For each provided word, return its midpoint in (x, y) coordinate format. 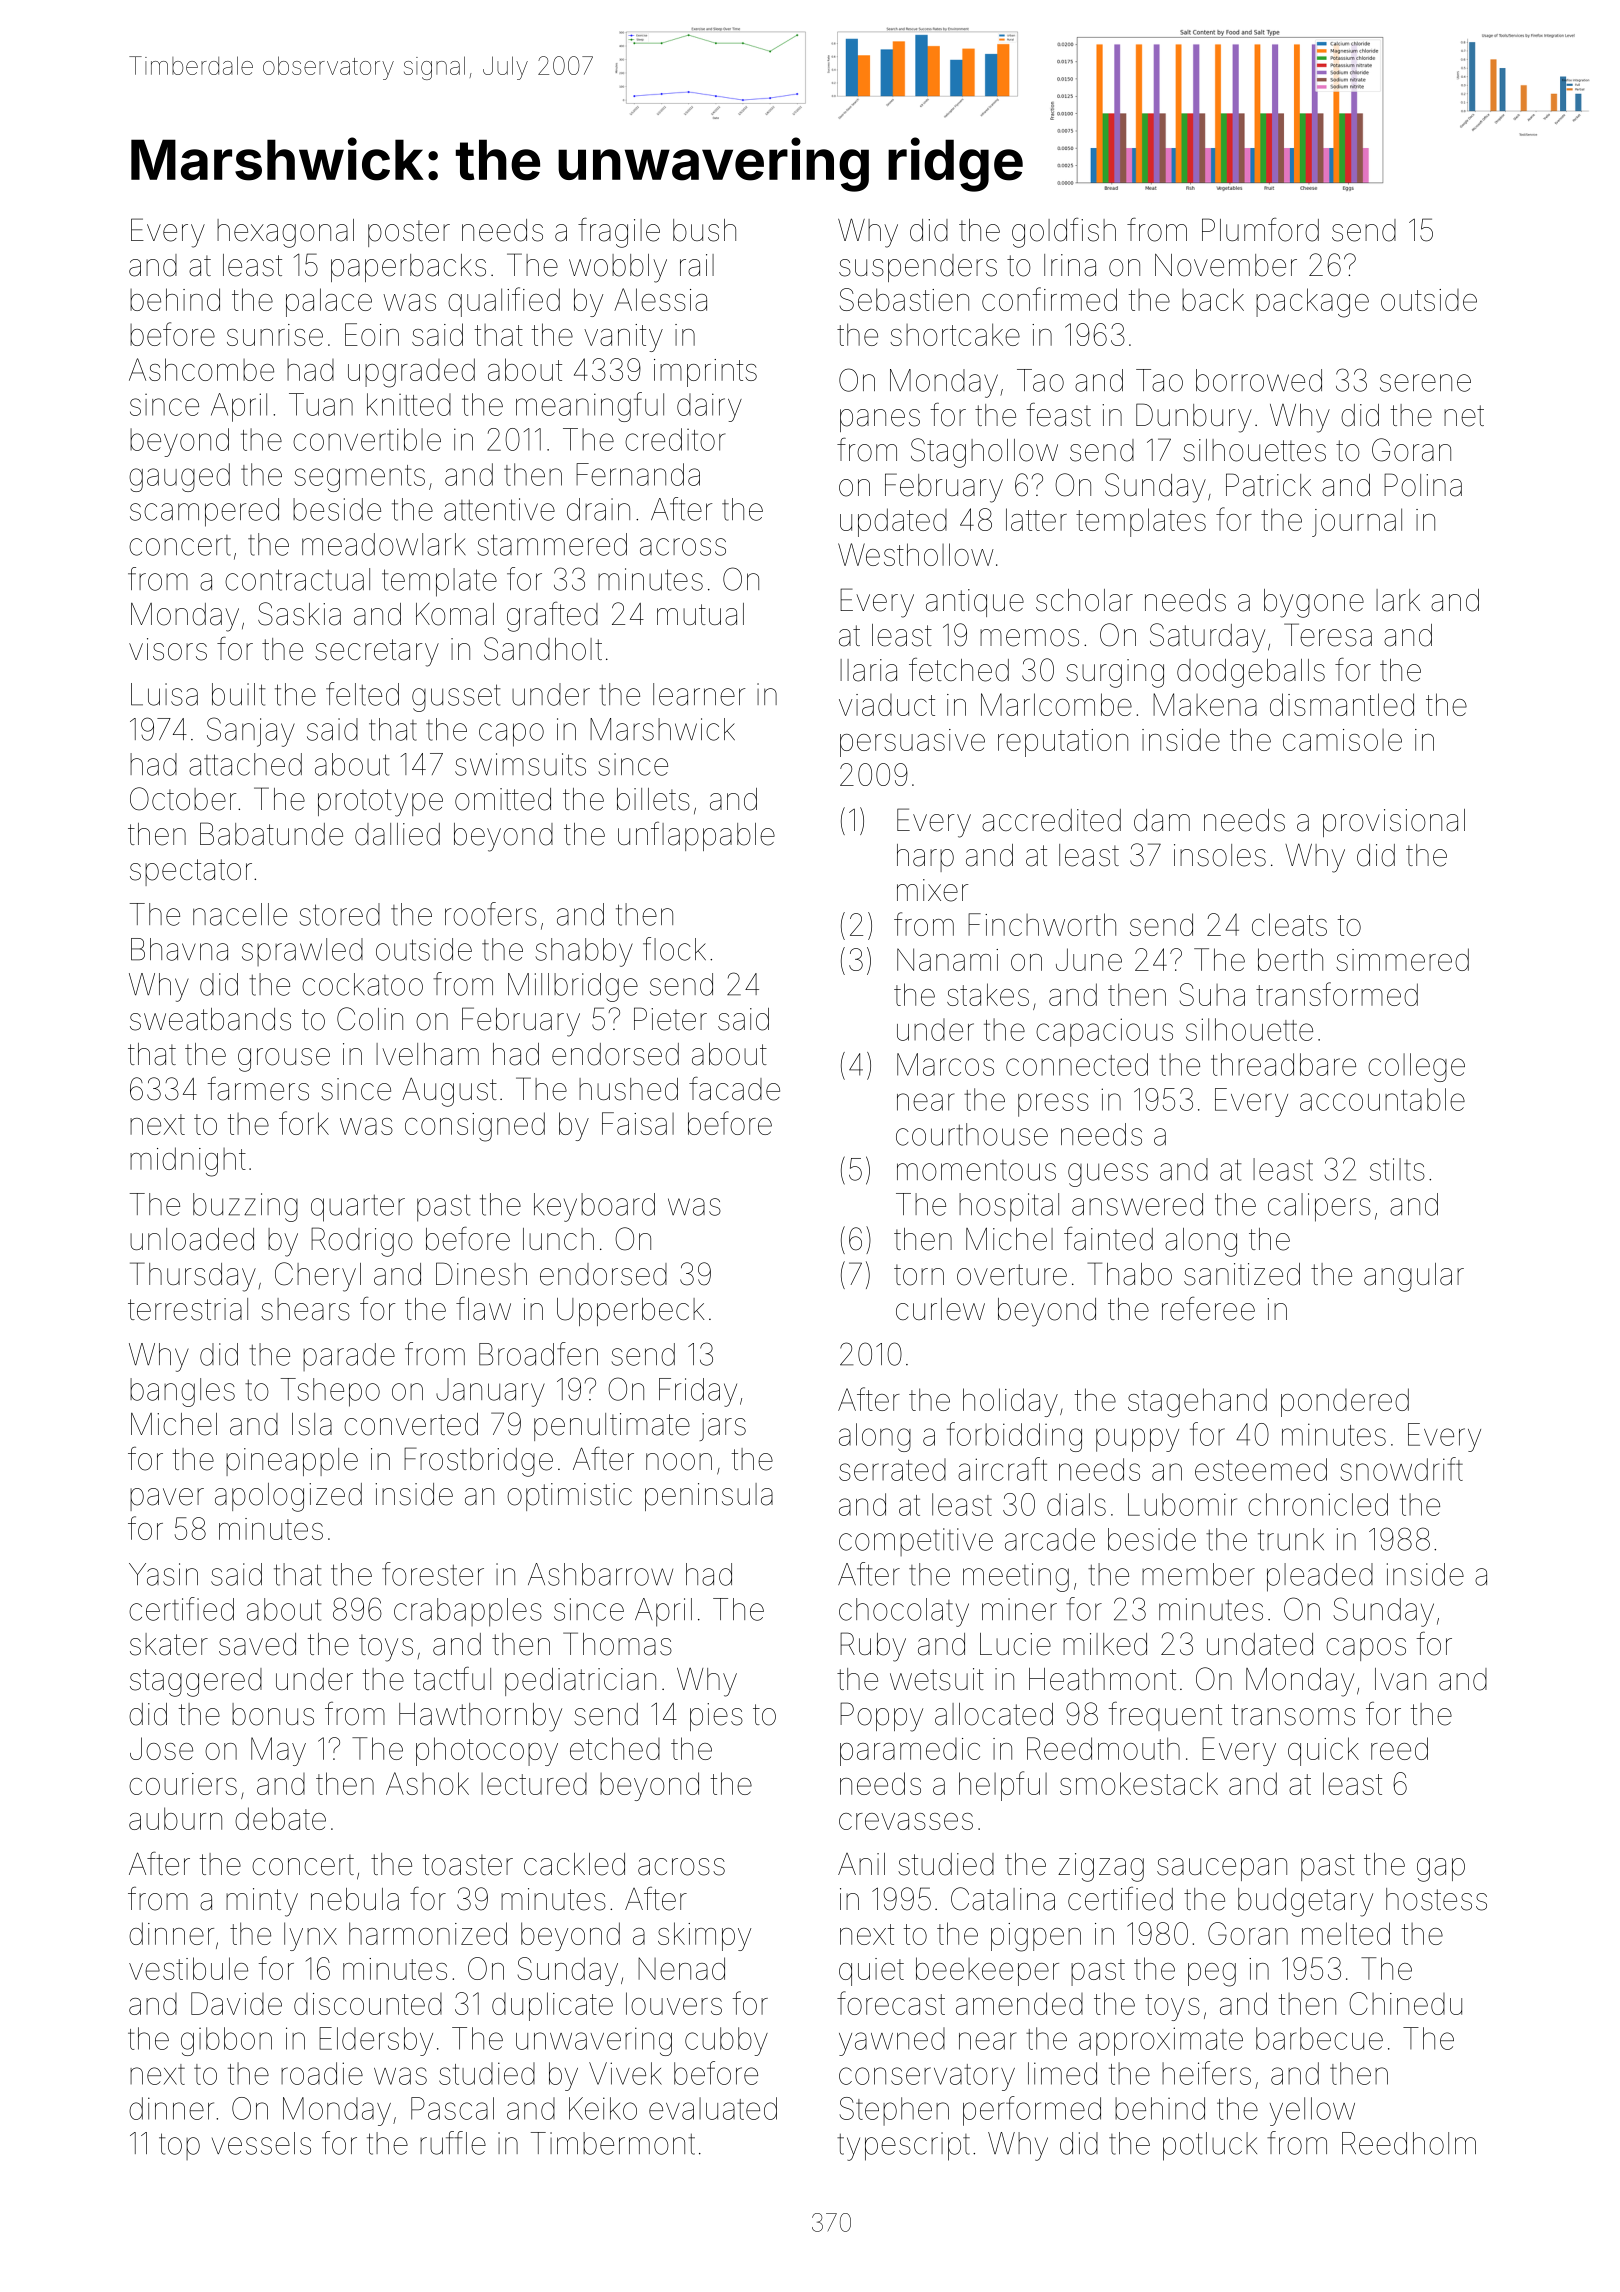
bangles (182, 1392)
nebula (355, 1899)
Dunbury (1194, 418)
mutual (700, 614)
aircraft (1002, 1469)
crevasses (906, 1821)
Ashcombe (201, 369)
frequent (1165, 1716)
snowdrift (1402, 1469)
